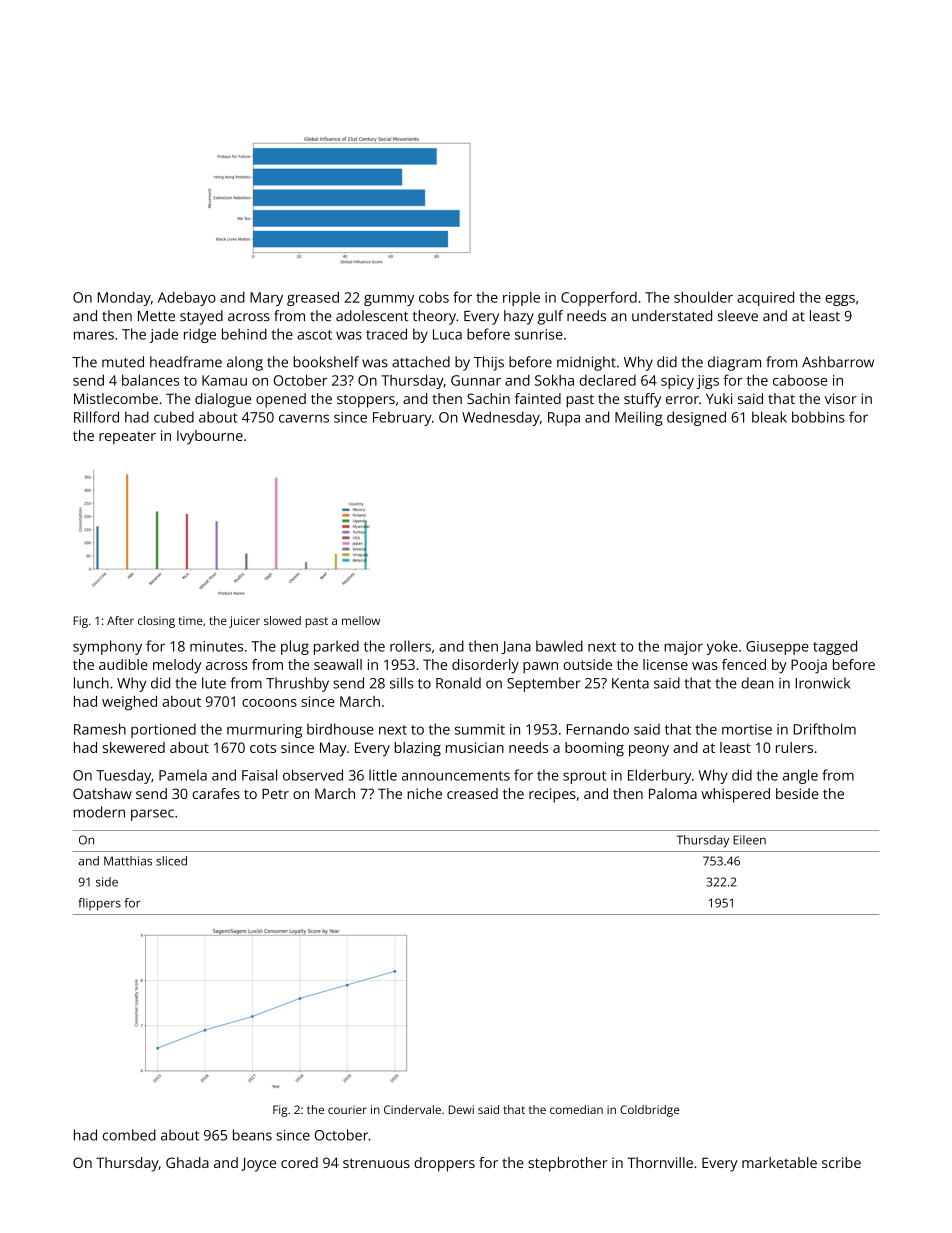 This document has width=952, height=1233. Describe the element at coordinates (841, 1162) in the document. I see `scribe` at that location.
